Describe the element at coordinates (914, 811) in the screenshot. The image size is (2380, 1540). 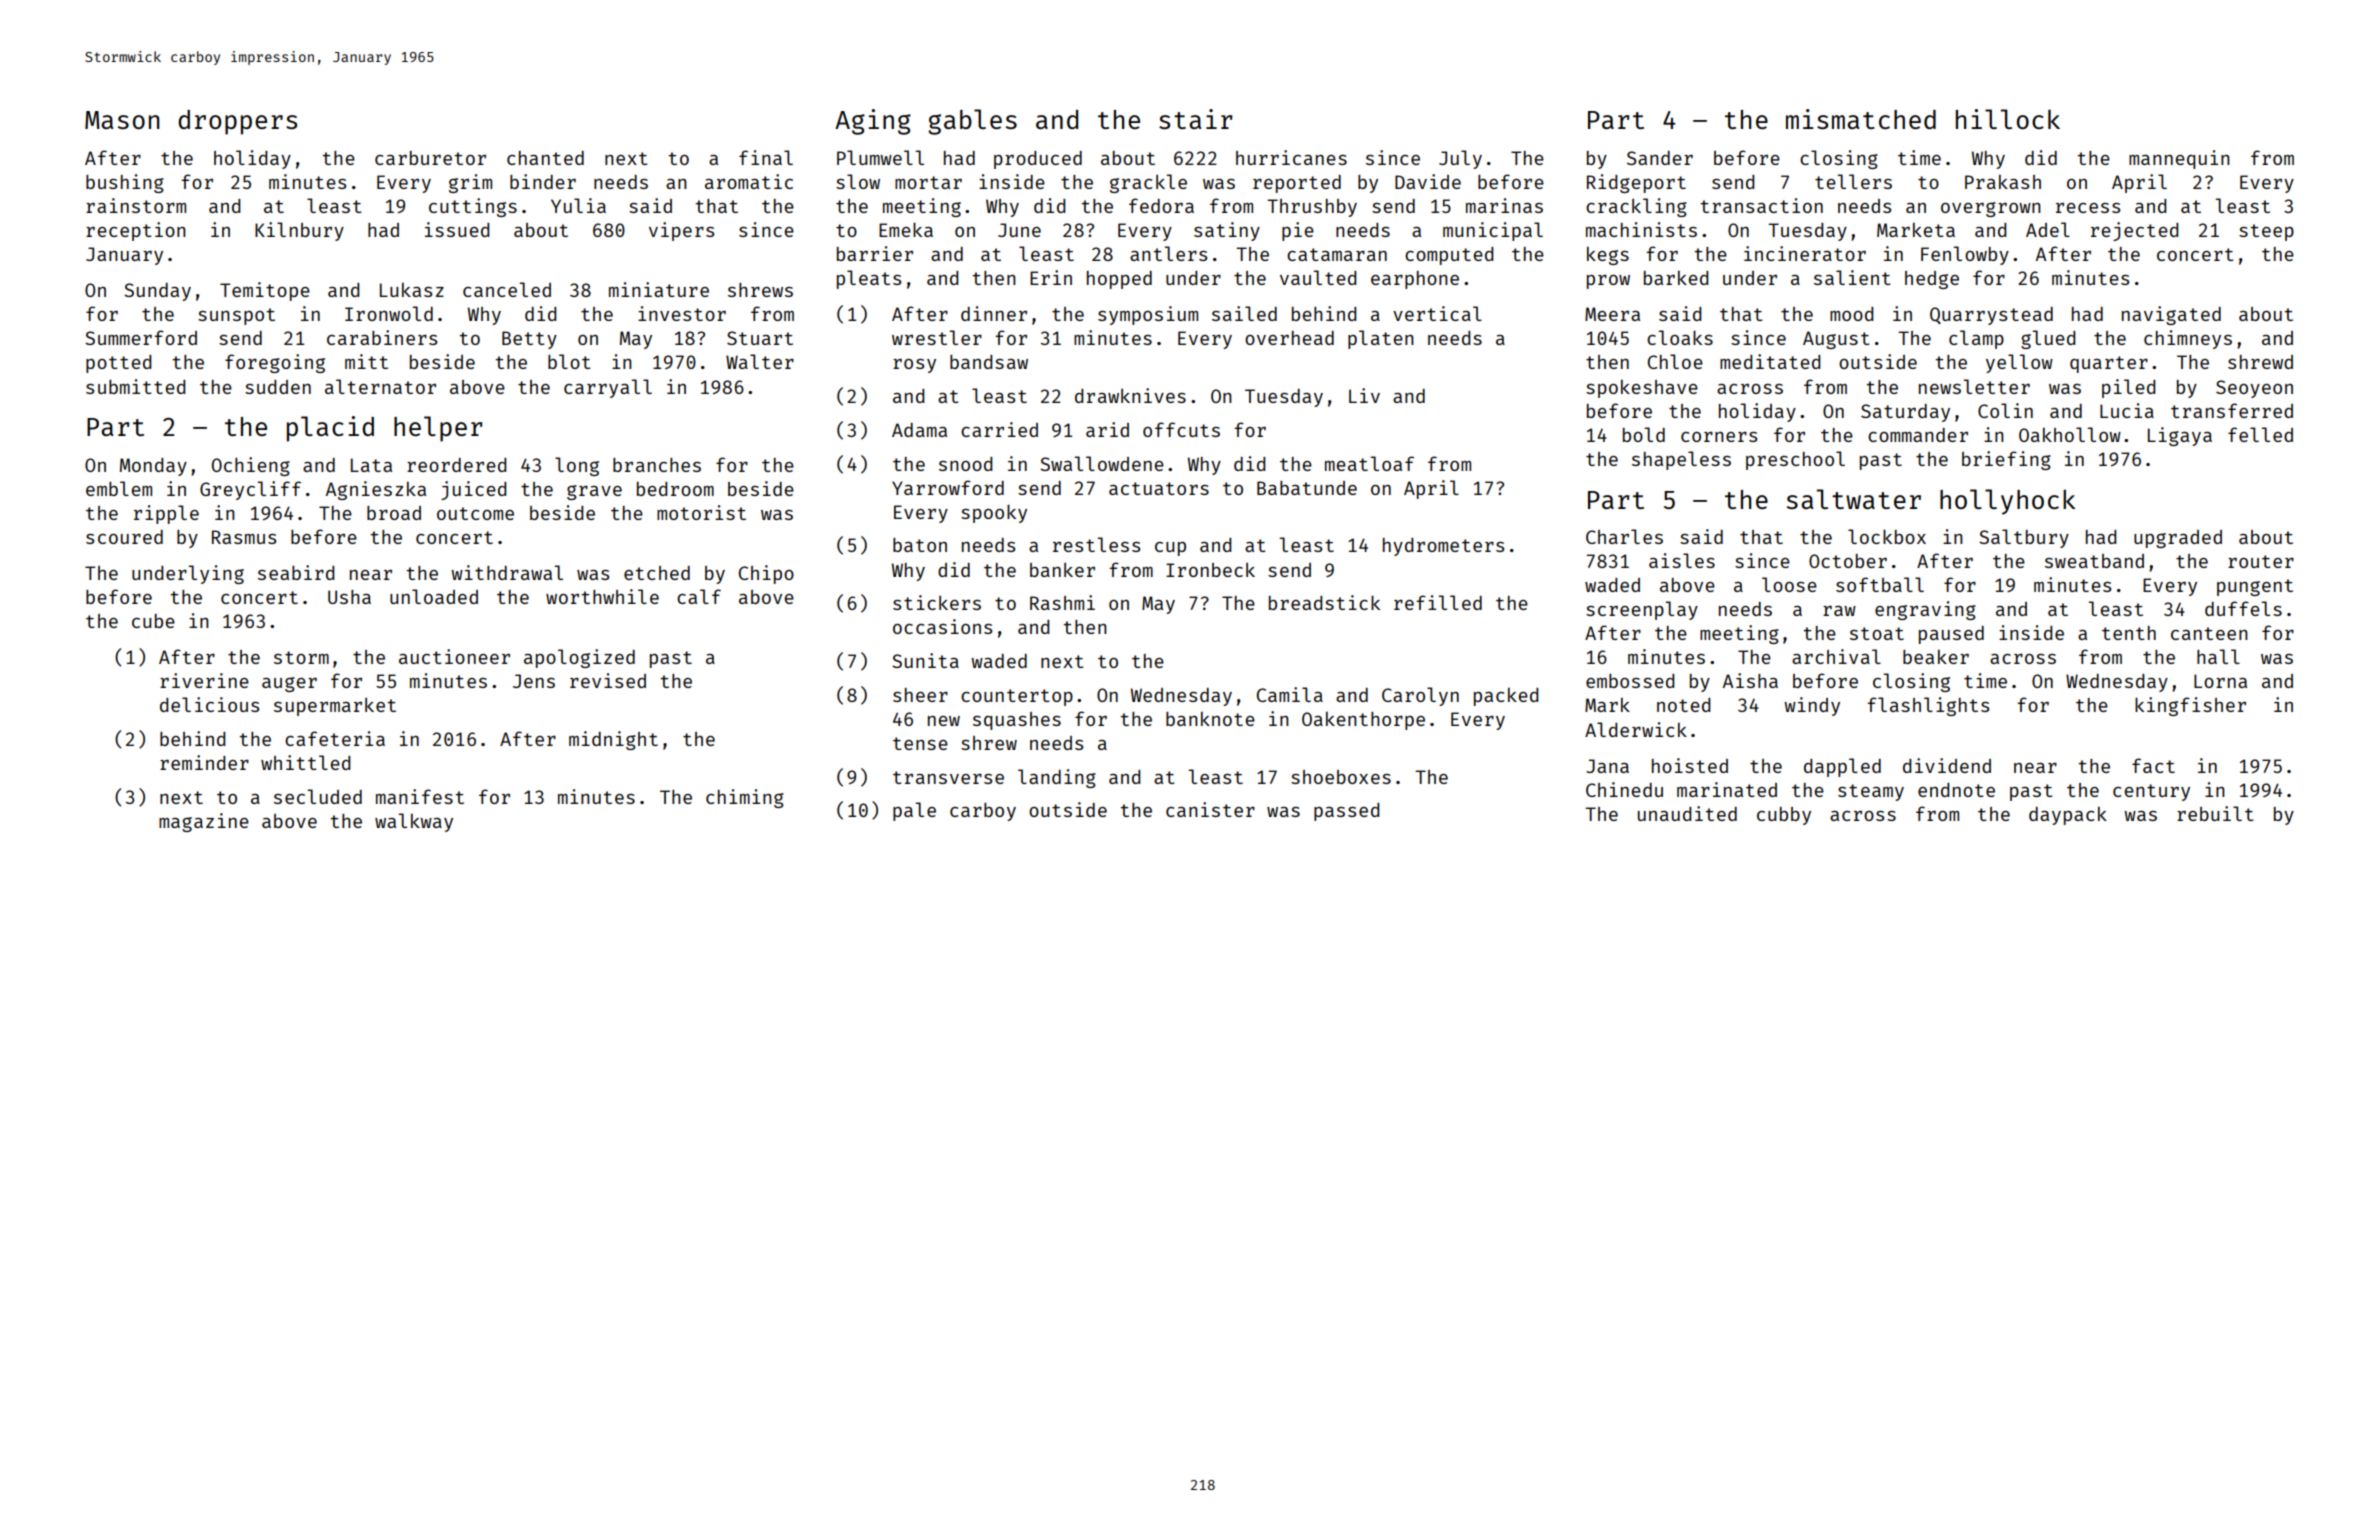
I see `pale` at that location.
